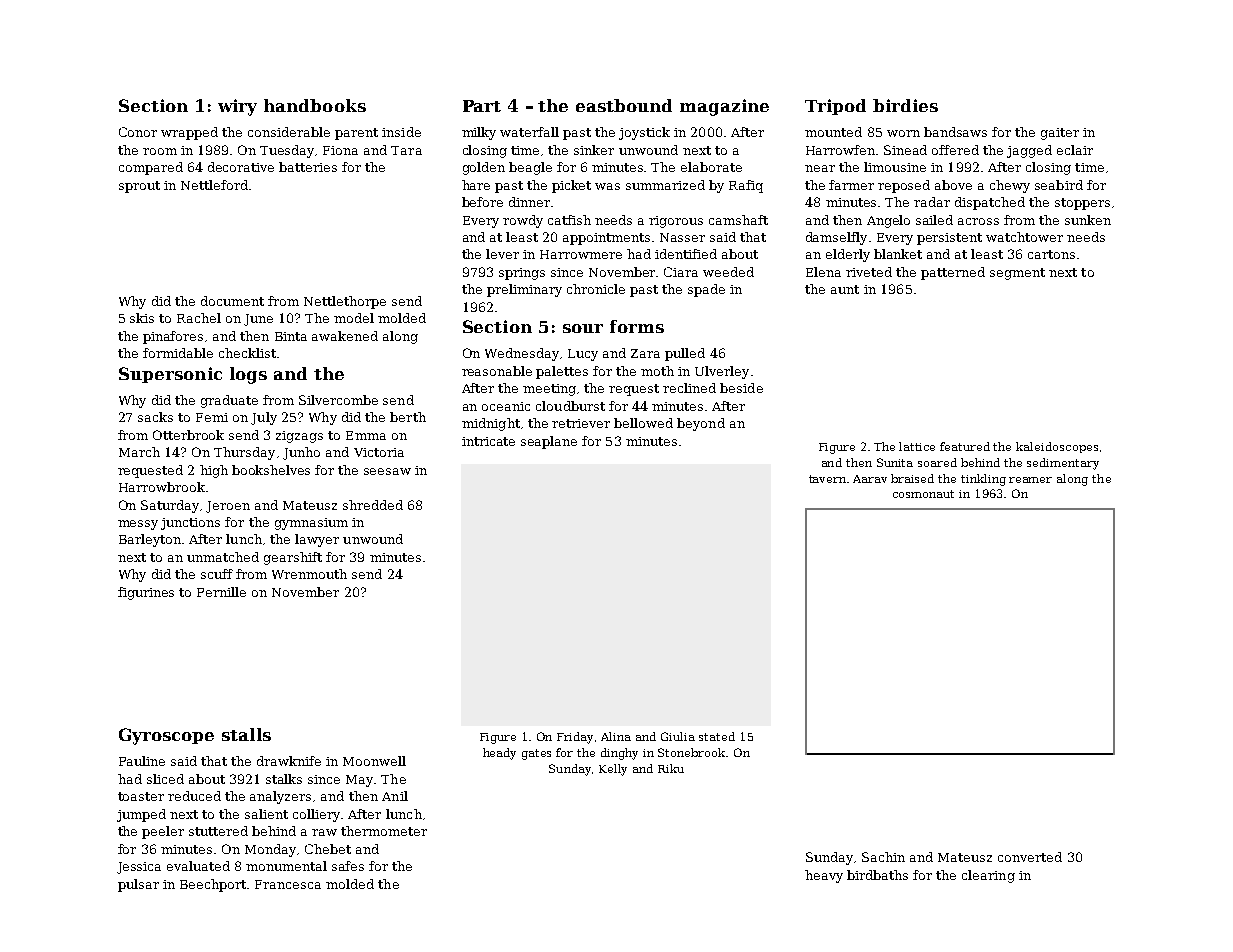 The height and width of the screenshot is (952, 1233). What do you see at coordinates (150, 540) in the screenshot?
I see `Barleyton` at bounding box center [150, 540].
